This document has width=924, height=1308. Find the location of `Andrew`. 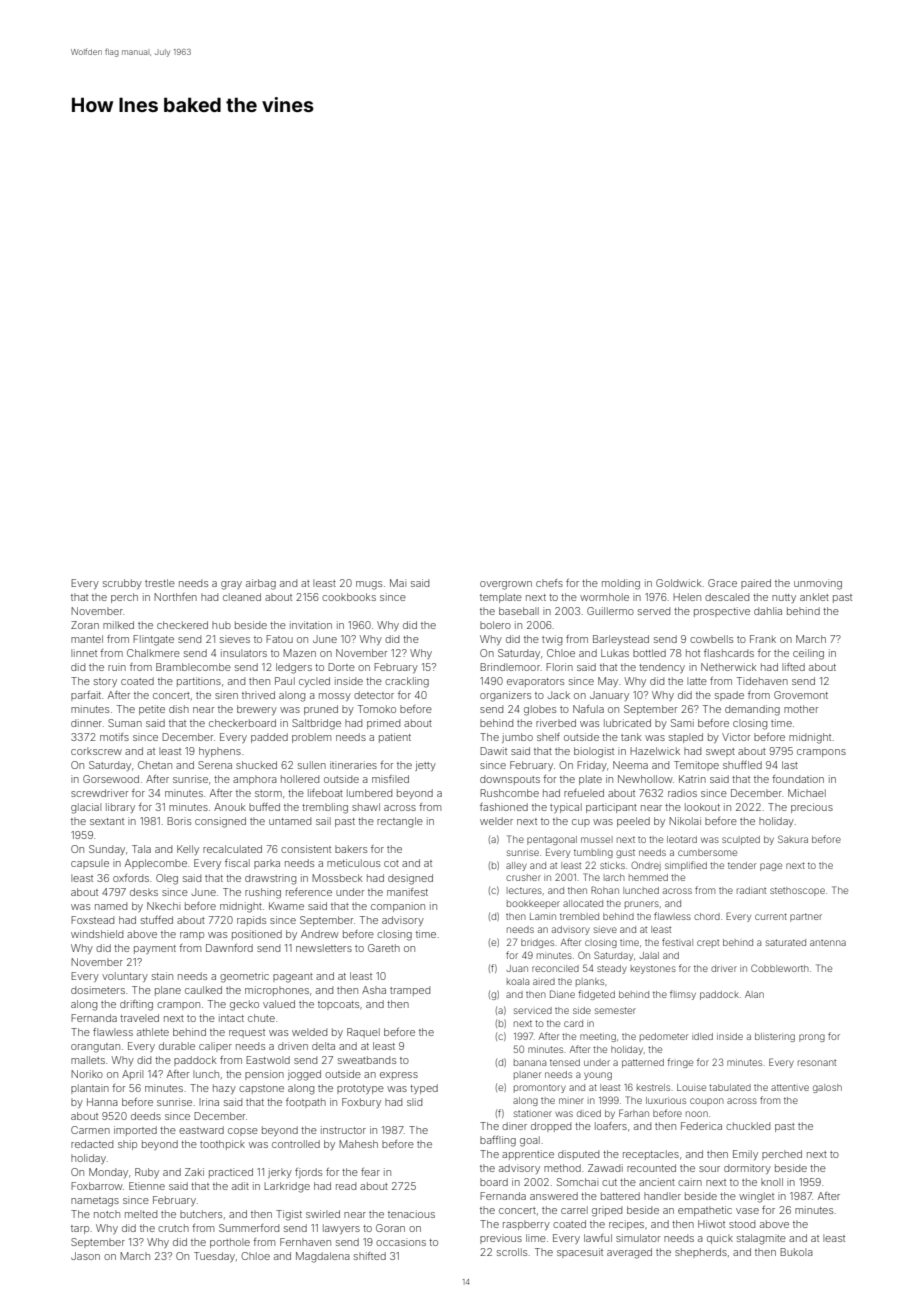

Andrew is located at coordinates (320, 934).
